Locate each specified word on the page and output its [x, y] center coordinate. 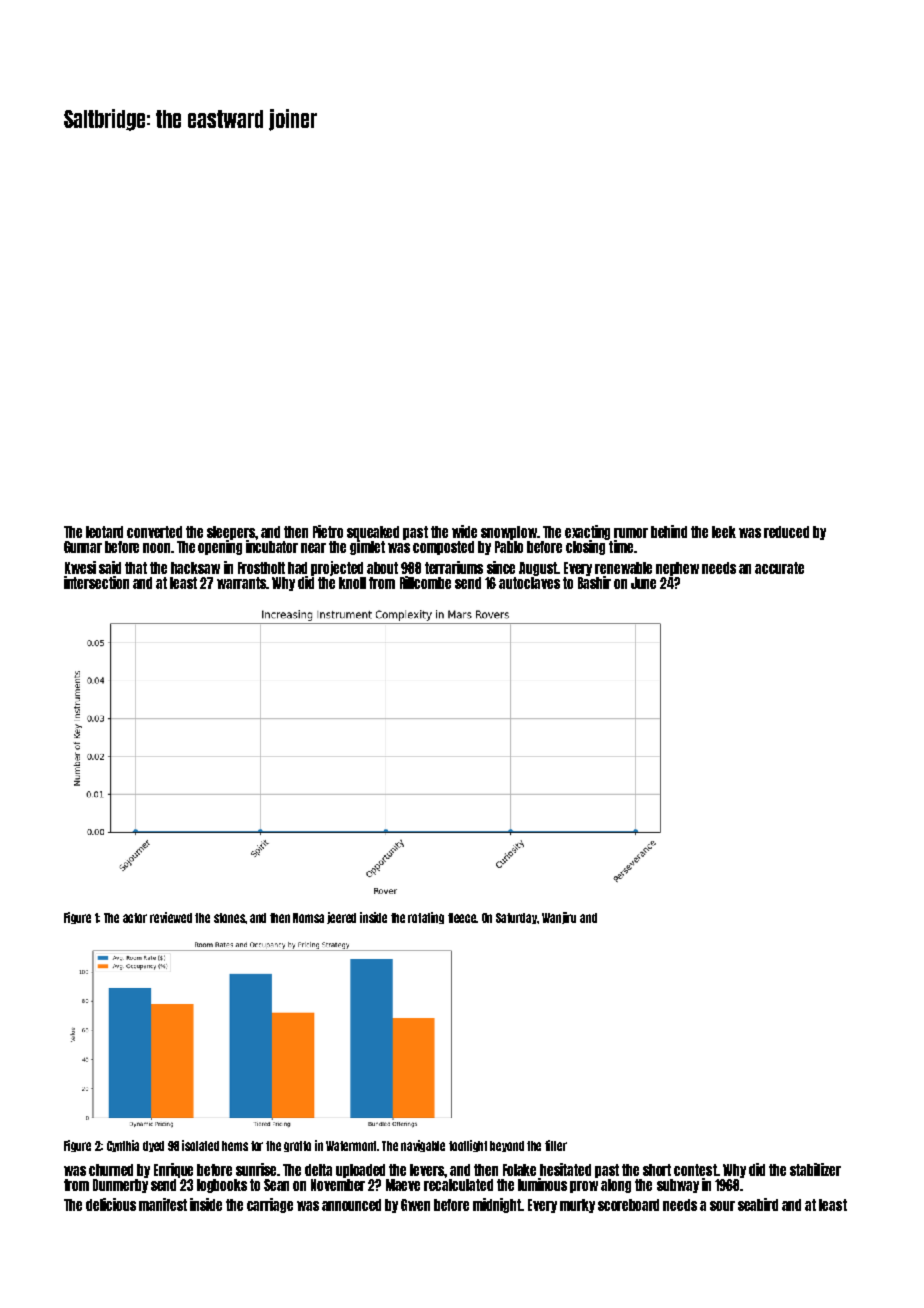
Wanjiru [559, 918]
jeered [341, 918]
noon [156, 548]
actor [135, 918]
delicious [111, 1204]
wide [464, 531]
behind [669, 531]
